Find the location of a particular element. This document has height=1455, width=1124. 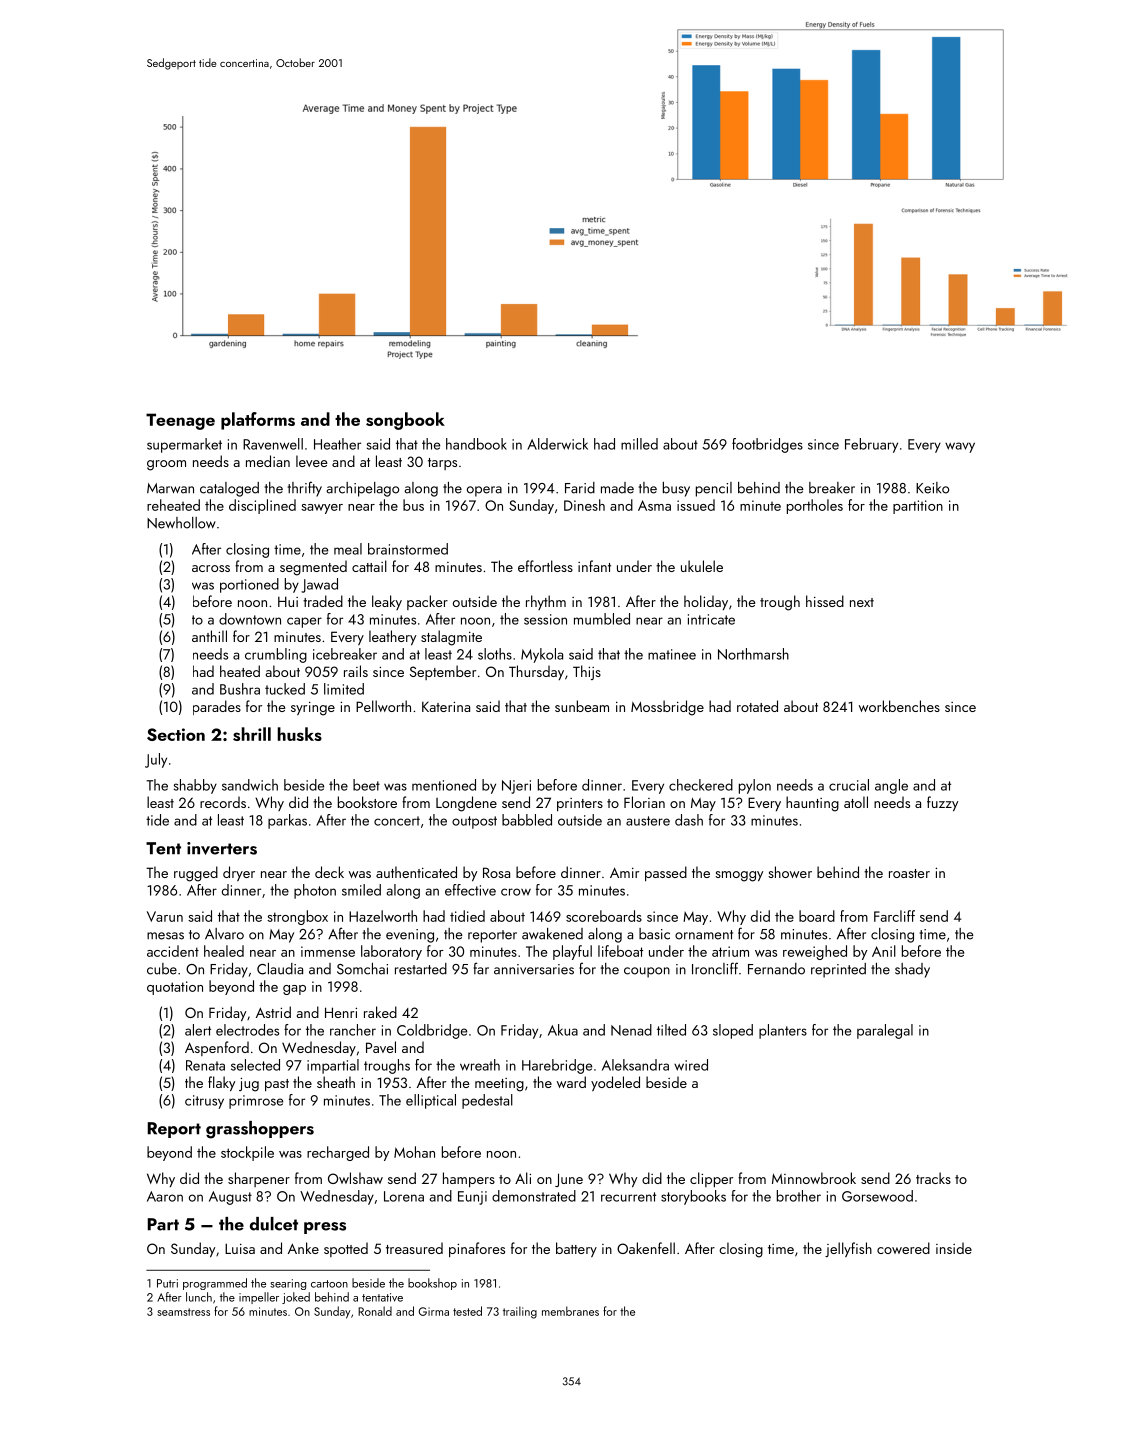

ukulele is located at coordinates (702, 566).
